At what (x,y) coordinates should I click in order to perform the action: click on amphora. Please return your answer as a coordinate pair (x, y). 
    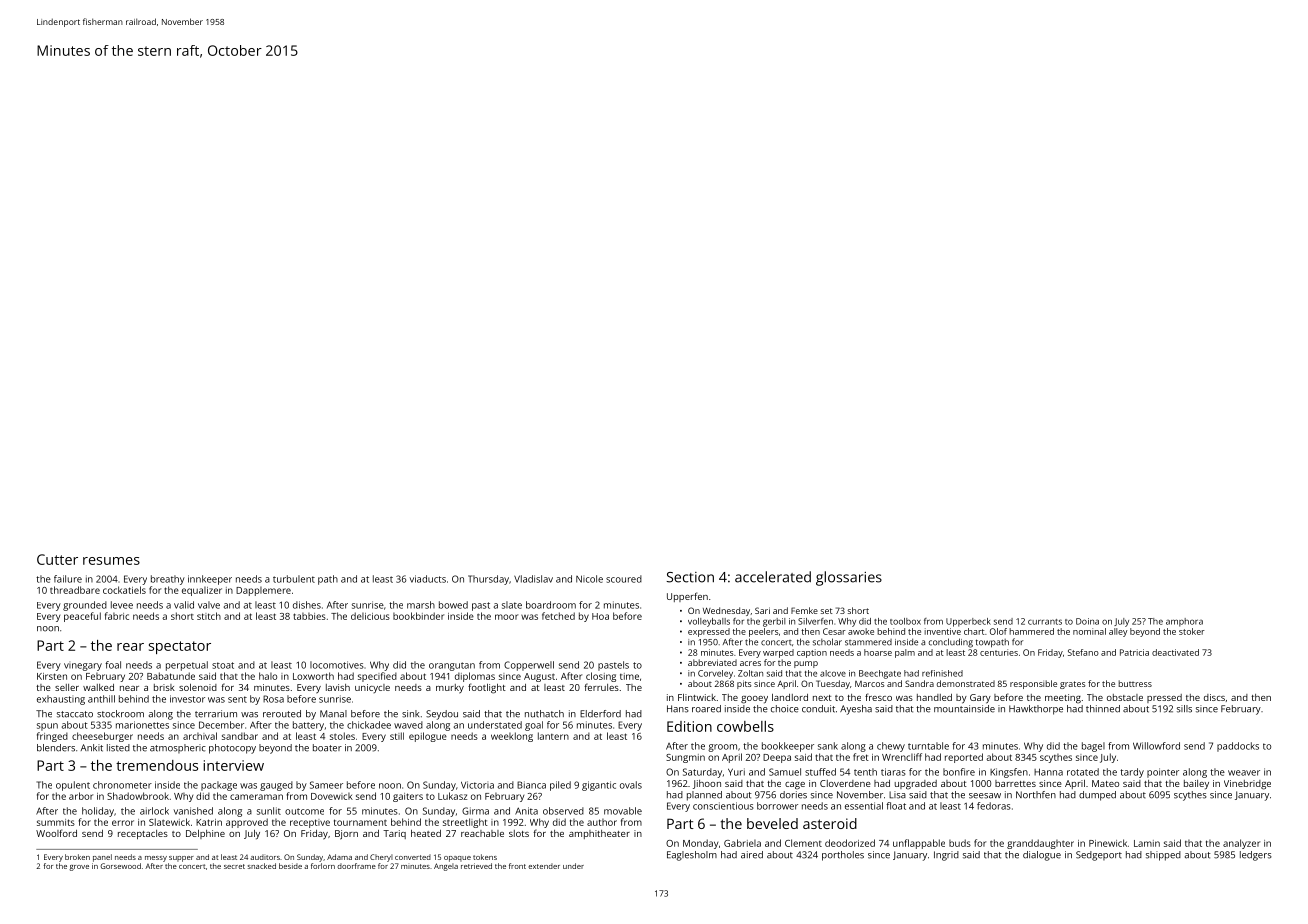
    Looking at the image, I should click on (1184, 622).
